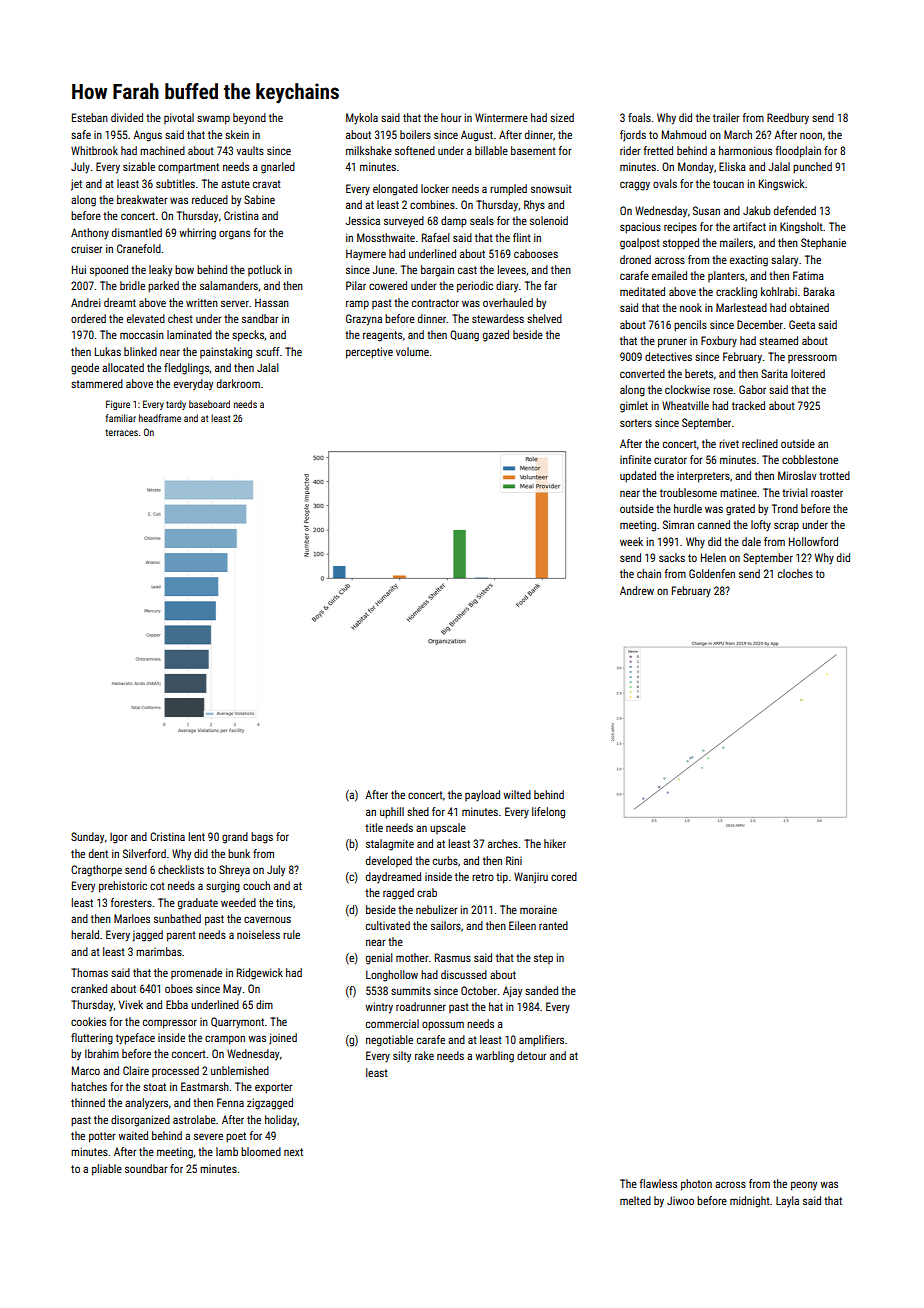  Describe the element at coordinates (160, 418) in the screenshot. I see `headframe` at that location.
